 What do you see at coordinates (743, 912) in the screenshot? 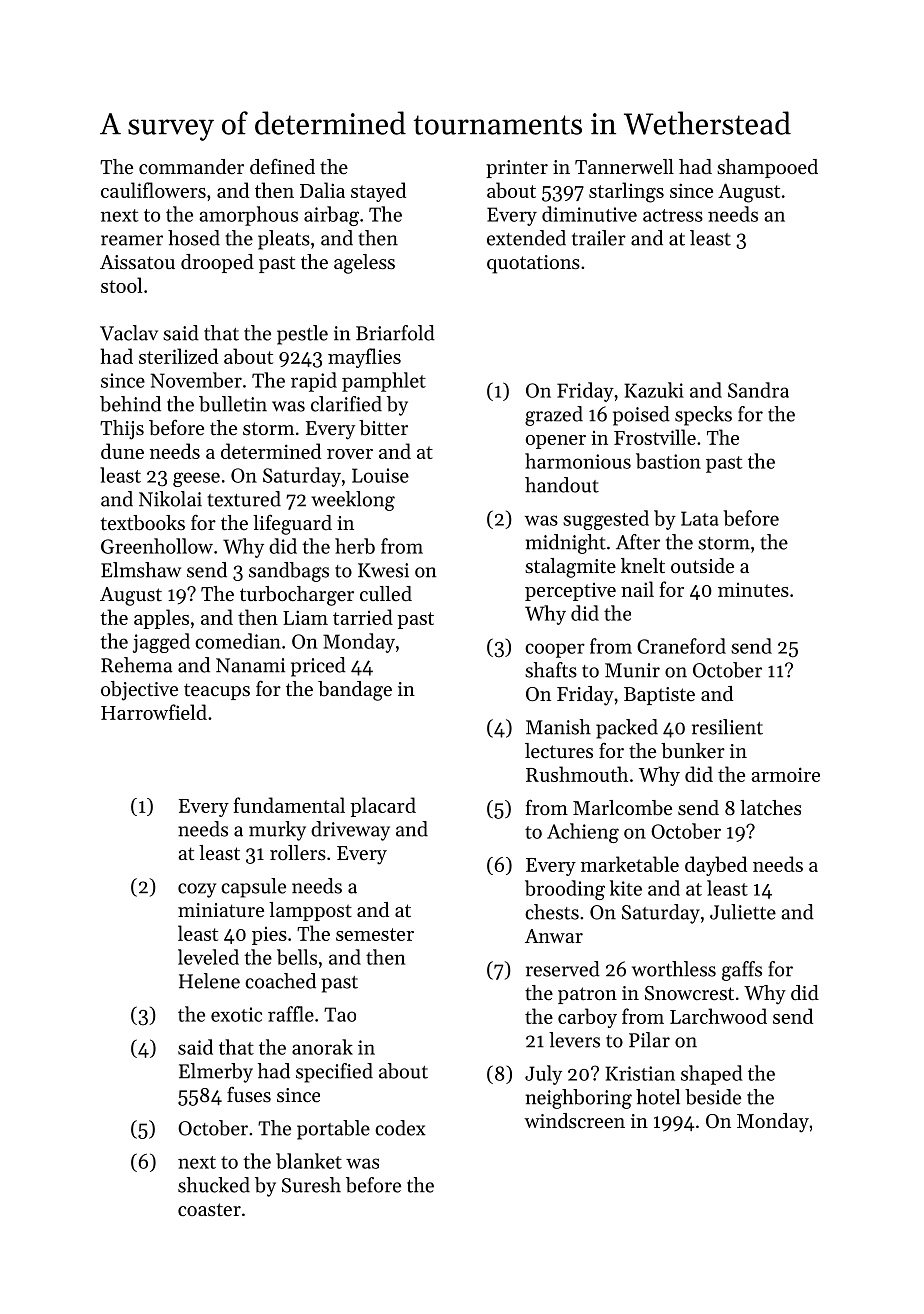
I see `Juliette` at bounding box center [743, 912].
